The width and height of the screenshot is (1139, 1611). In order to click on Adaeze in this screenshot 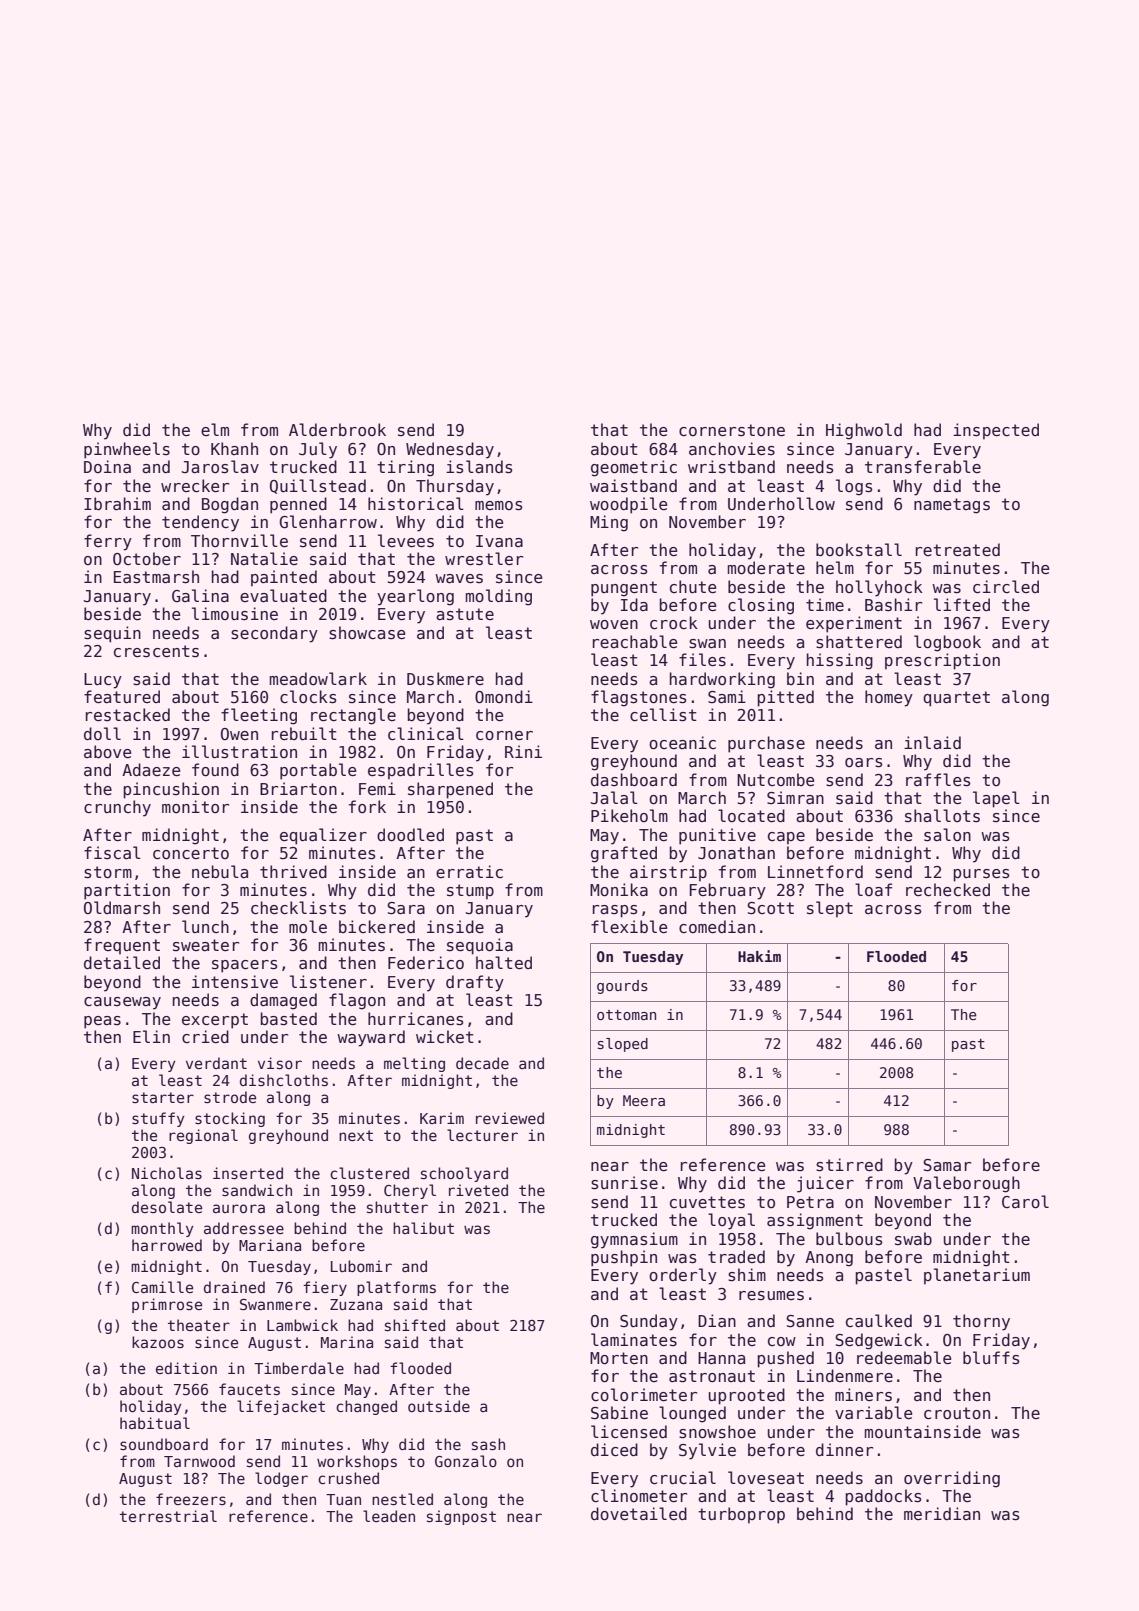, I will do `click(151, 769)`.
